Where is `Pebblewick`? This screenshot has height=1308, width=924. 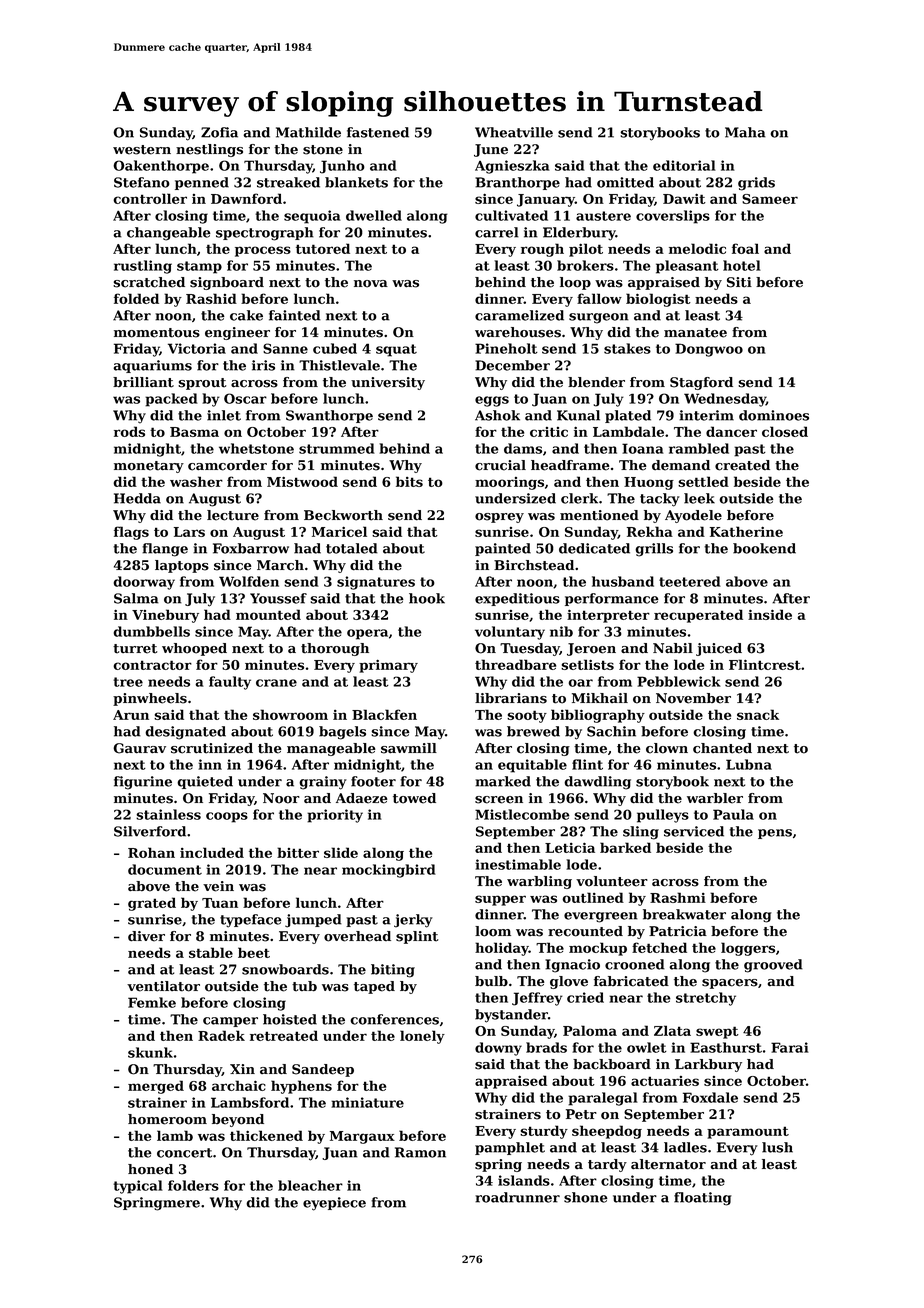
Pebblewick is located at coordinates (679, 681).
